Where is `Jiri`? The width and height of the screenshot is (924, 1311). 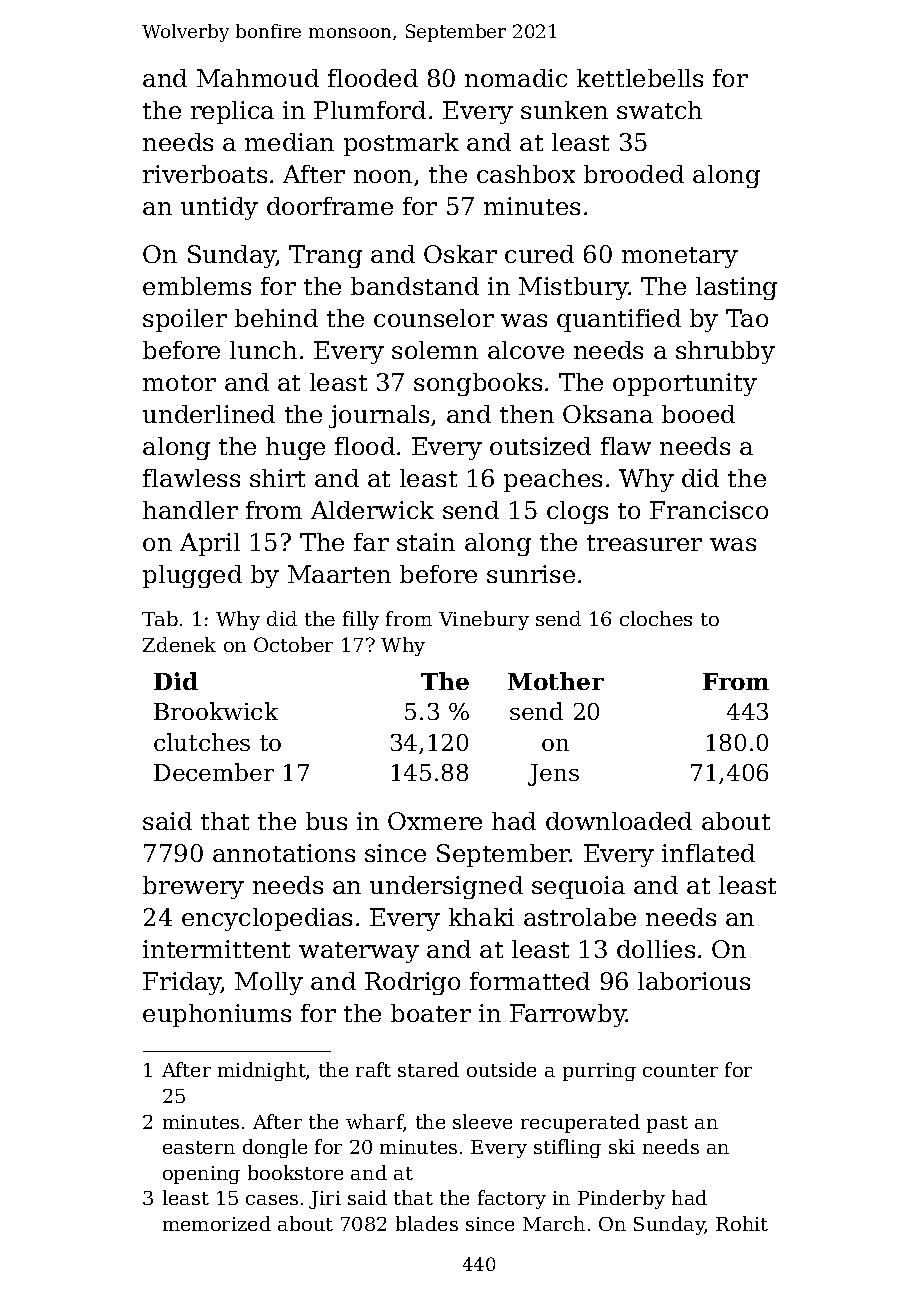 Jiri is located at coordinates (325, 1200).
